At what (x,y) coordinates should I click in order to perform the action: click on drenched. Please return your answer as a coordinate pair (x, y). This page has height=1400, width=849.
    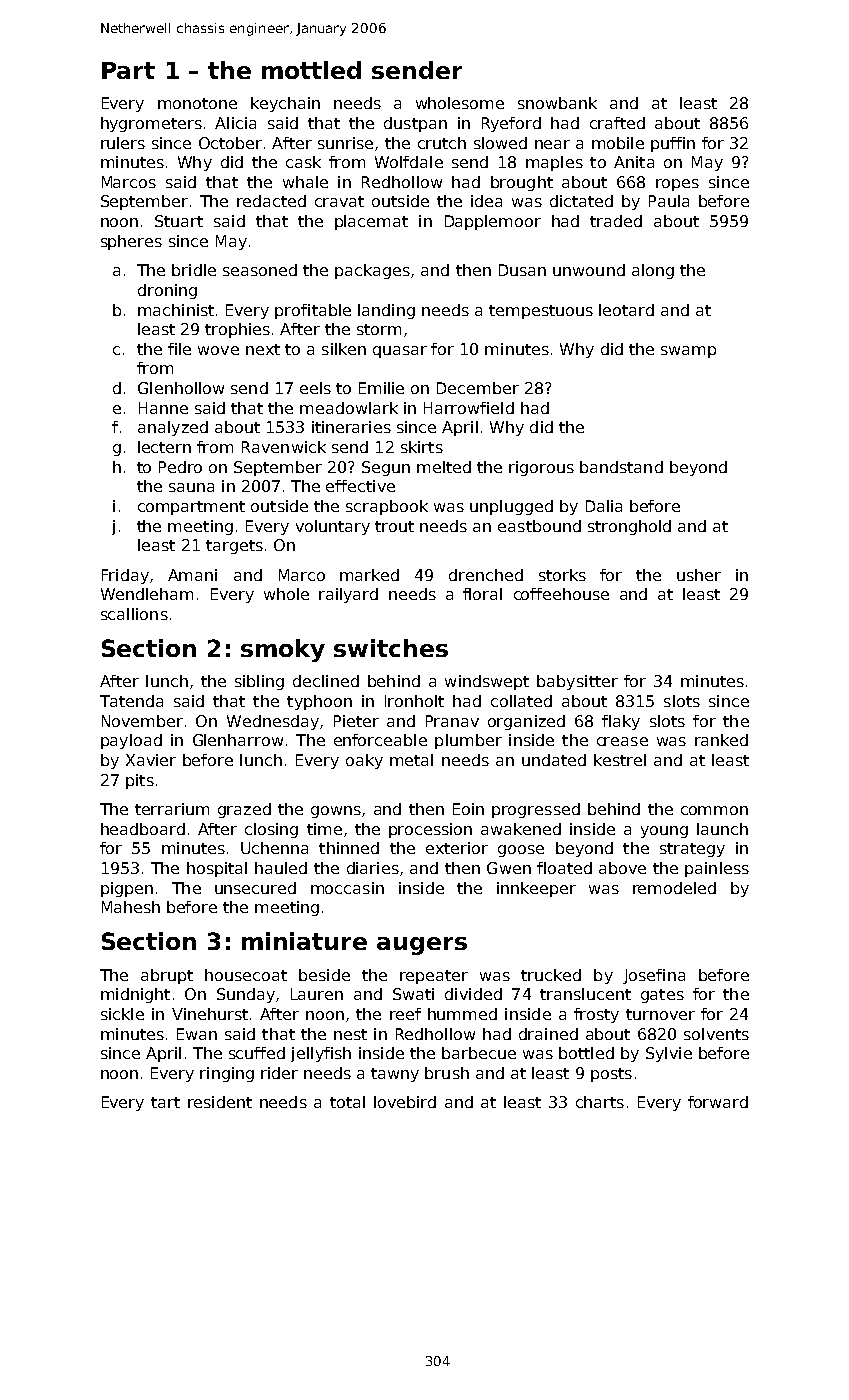
    Looking at the image, I should click on (486, 575).
